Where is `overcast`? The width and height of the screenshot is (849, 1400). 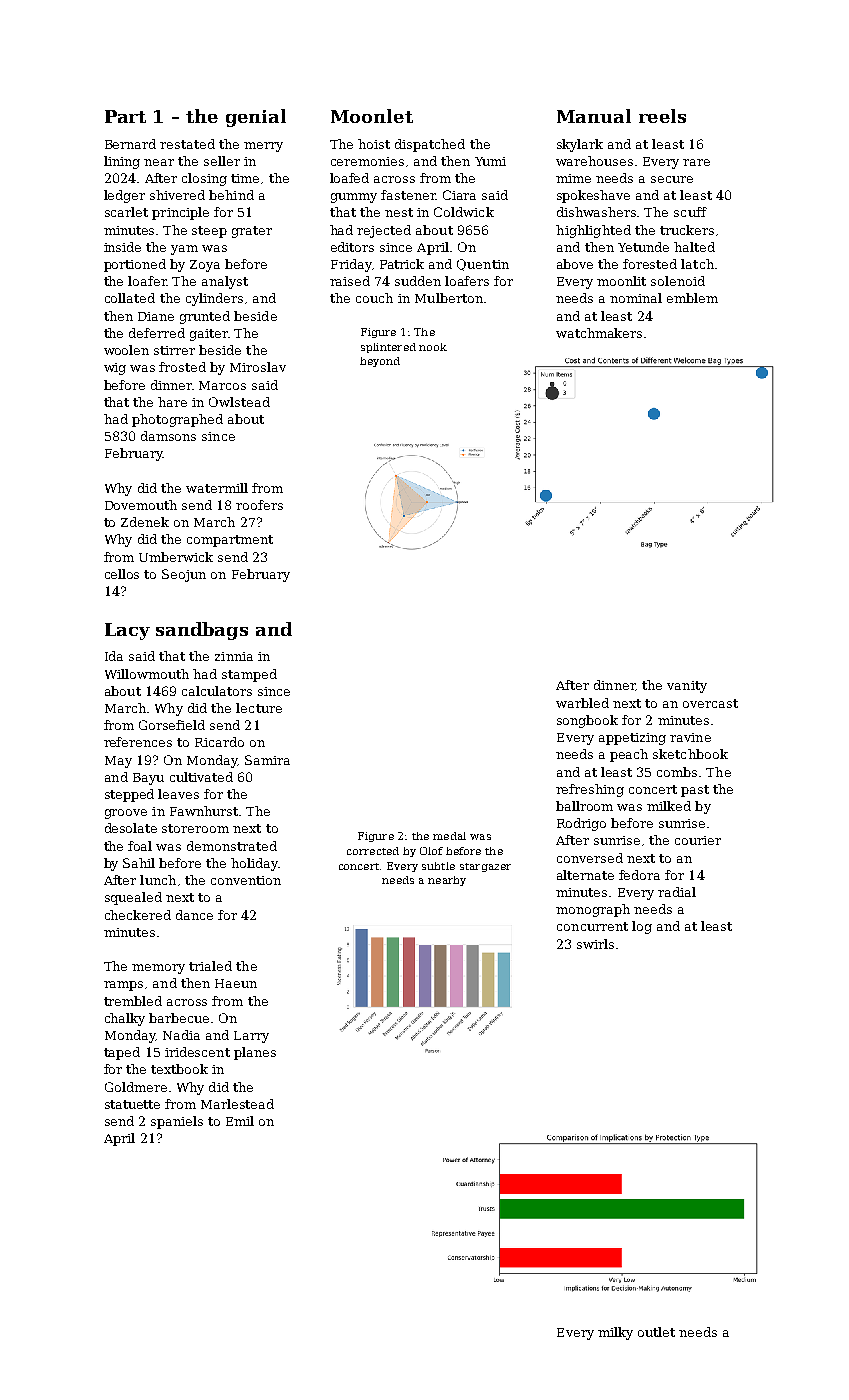 overcast is located at coordinates (710, 703).
